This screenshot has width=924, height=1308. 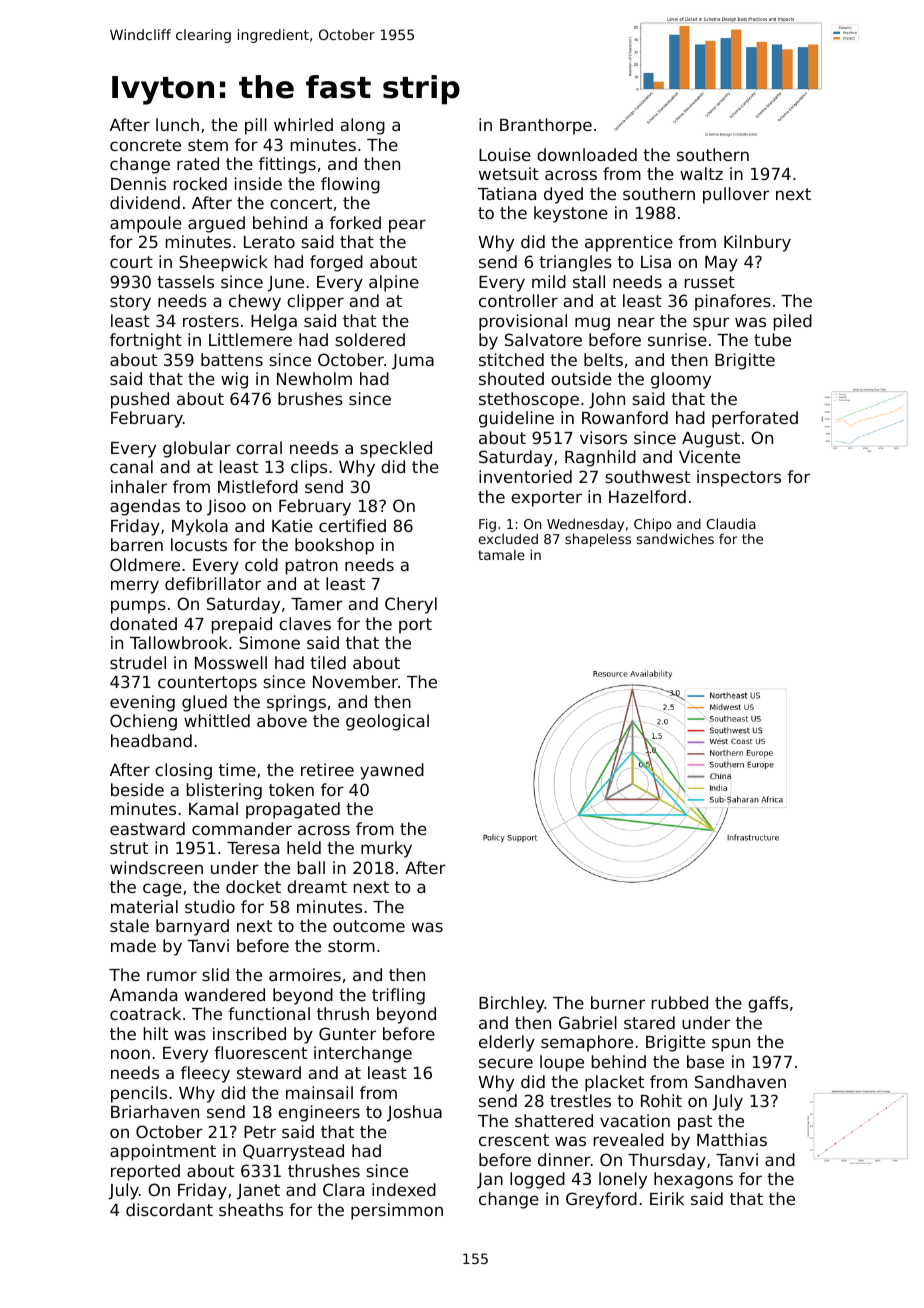 I want to click on Briarhaven, so click(x=155, y=1111).
